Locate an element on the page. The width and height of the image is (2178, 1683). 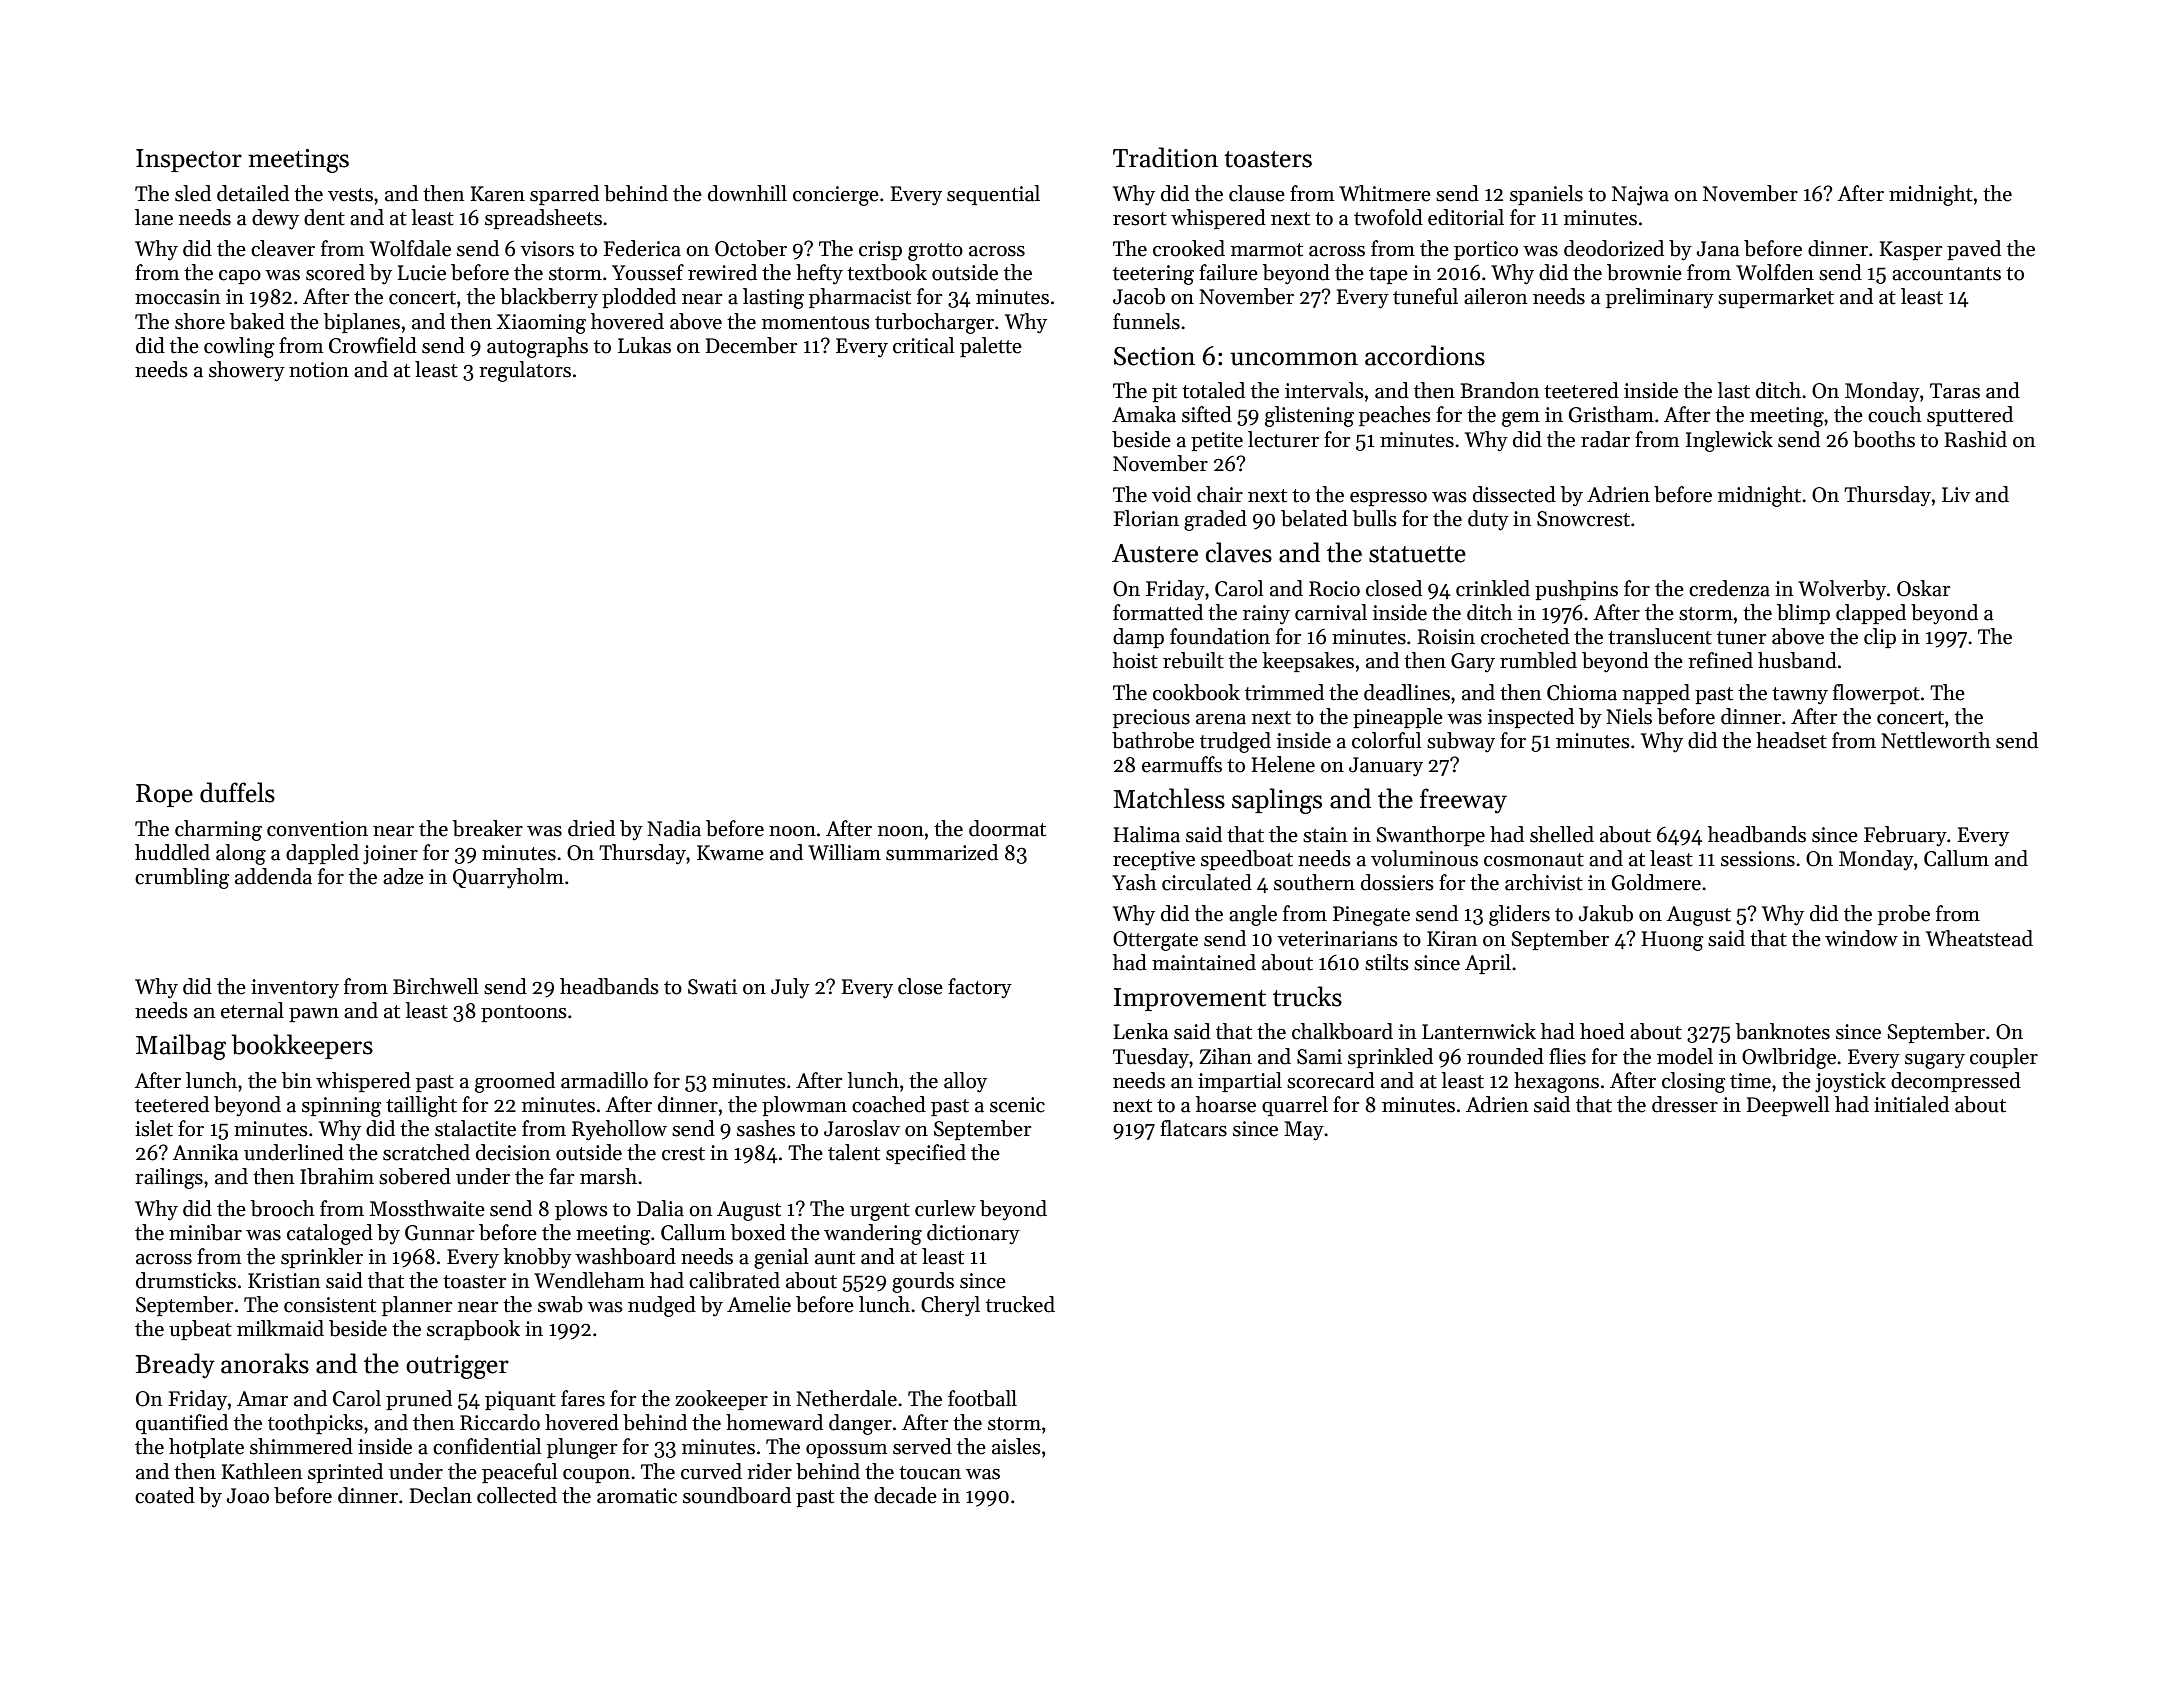
gliders is located at coordinates (1519, 915).
